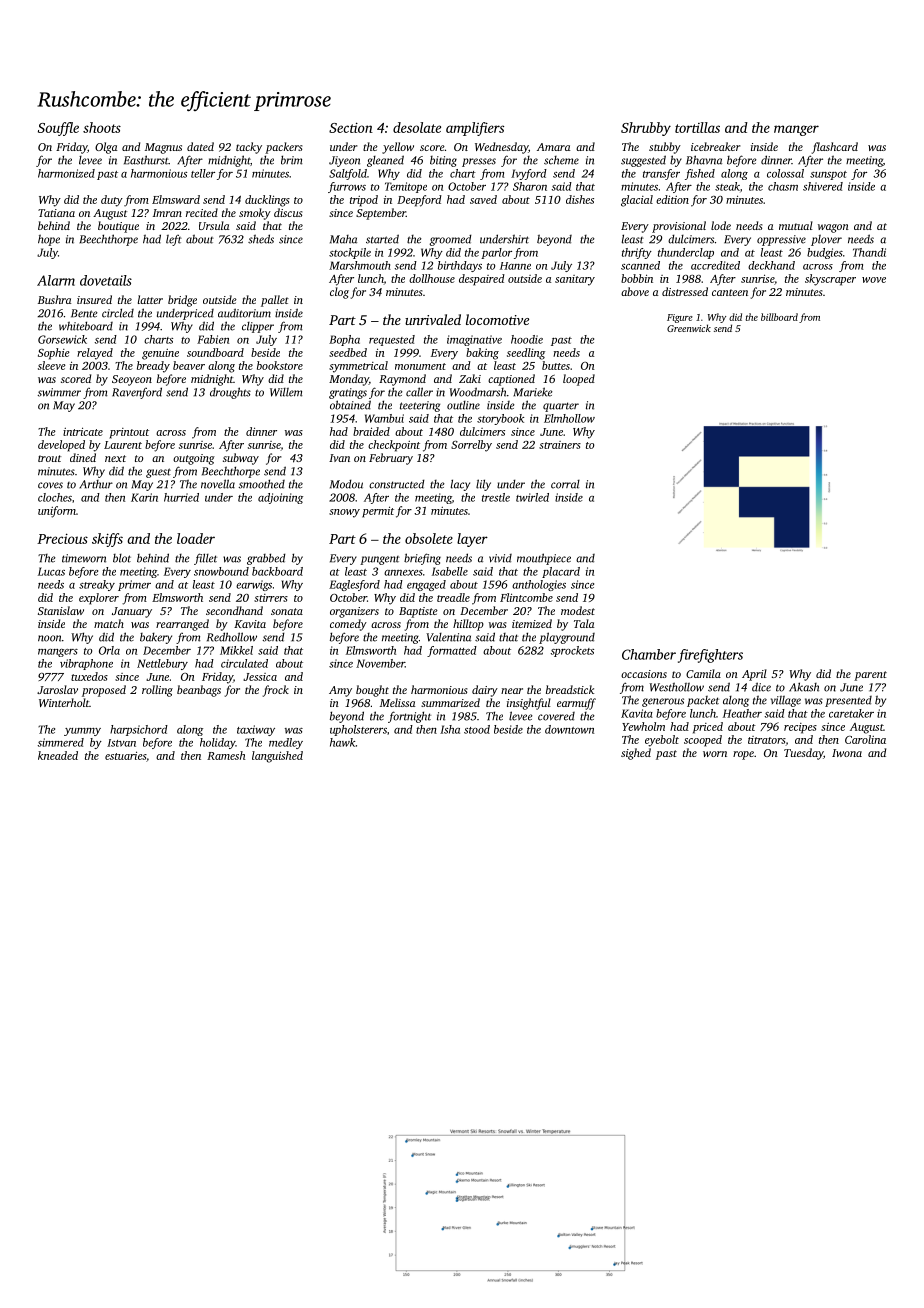  What do you see at coordinates (779, 317) in the screenshot?
I see `billboard` at bounding box center [779, 317].
